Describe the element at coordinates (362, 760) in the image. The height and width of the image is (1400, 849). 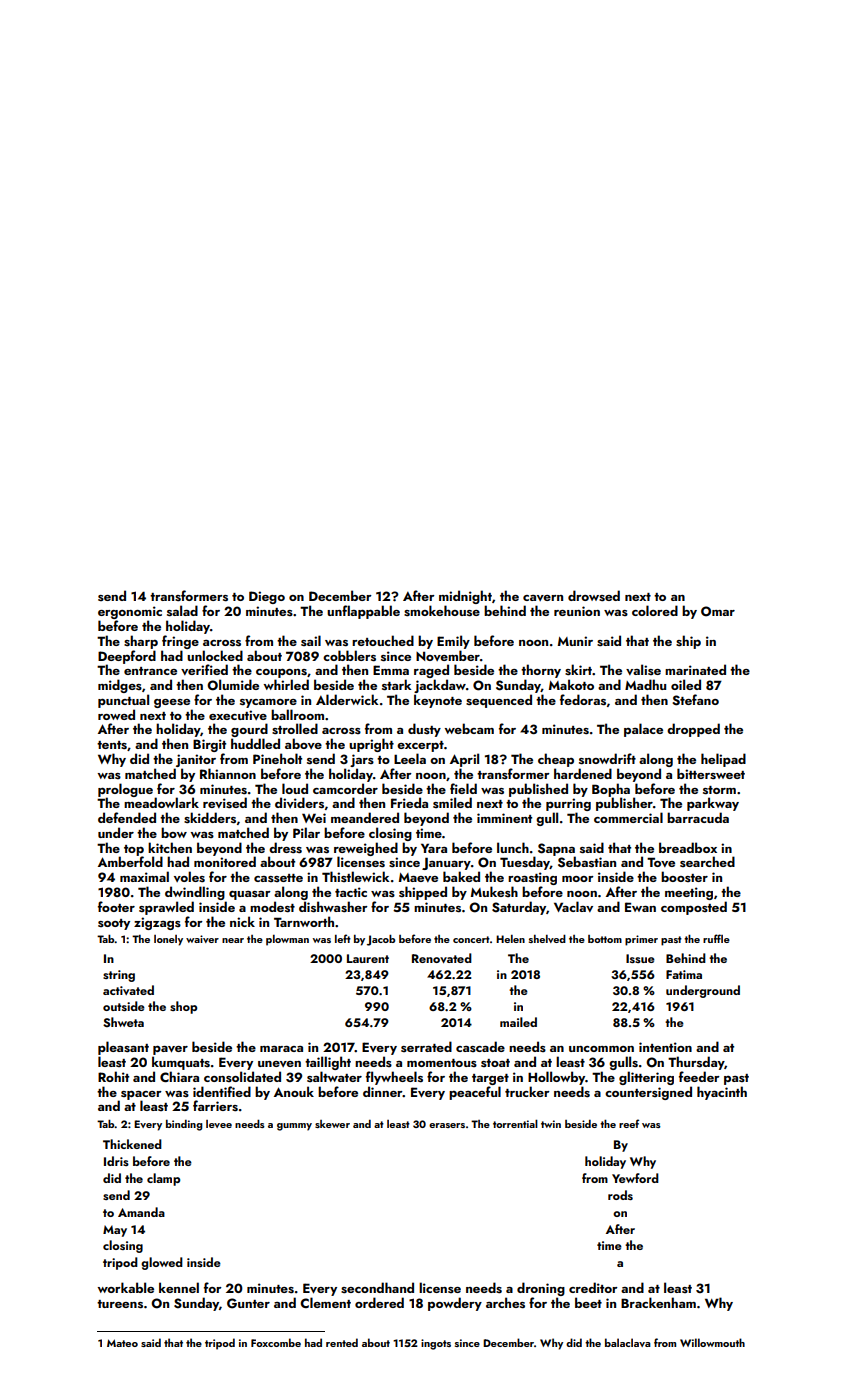
I see `jars` at that location.
